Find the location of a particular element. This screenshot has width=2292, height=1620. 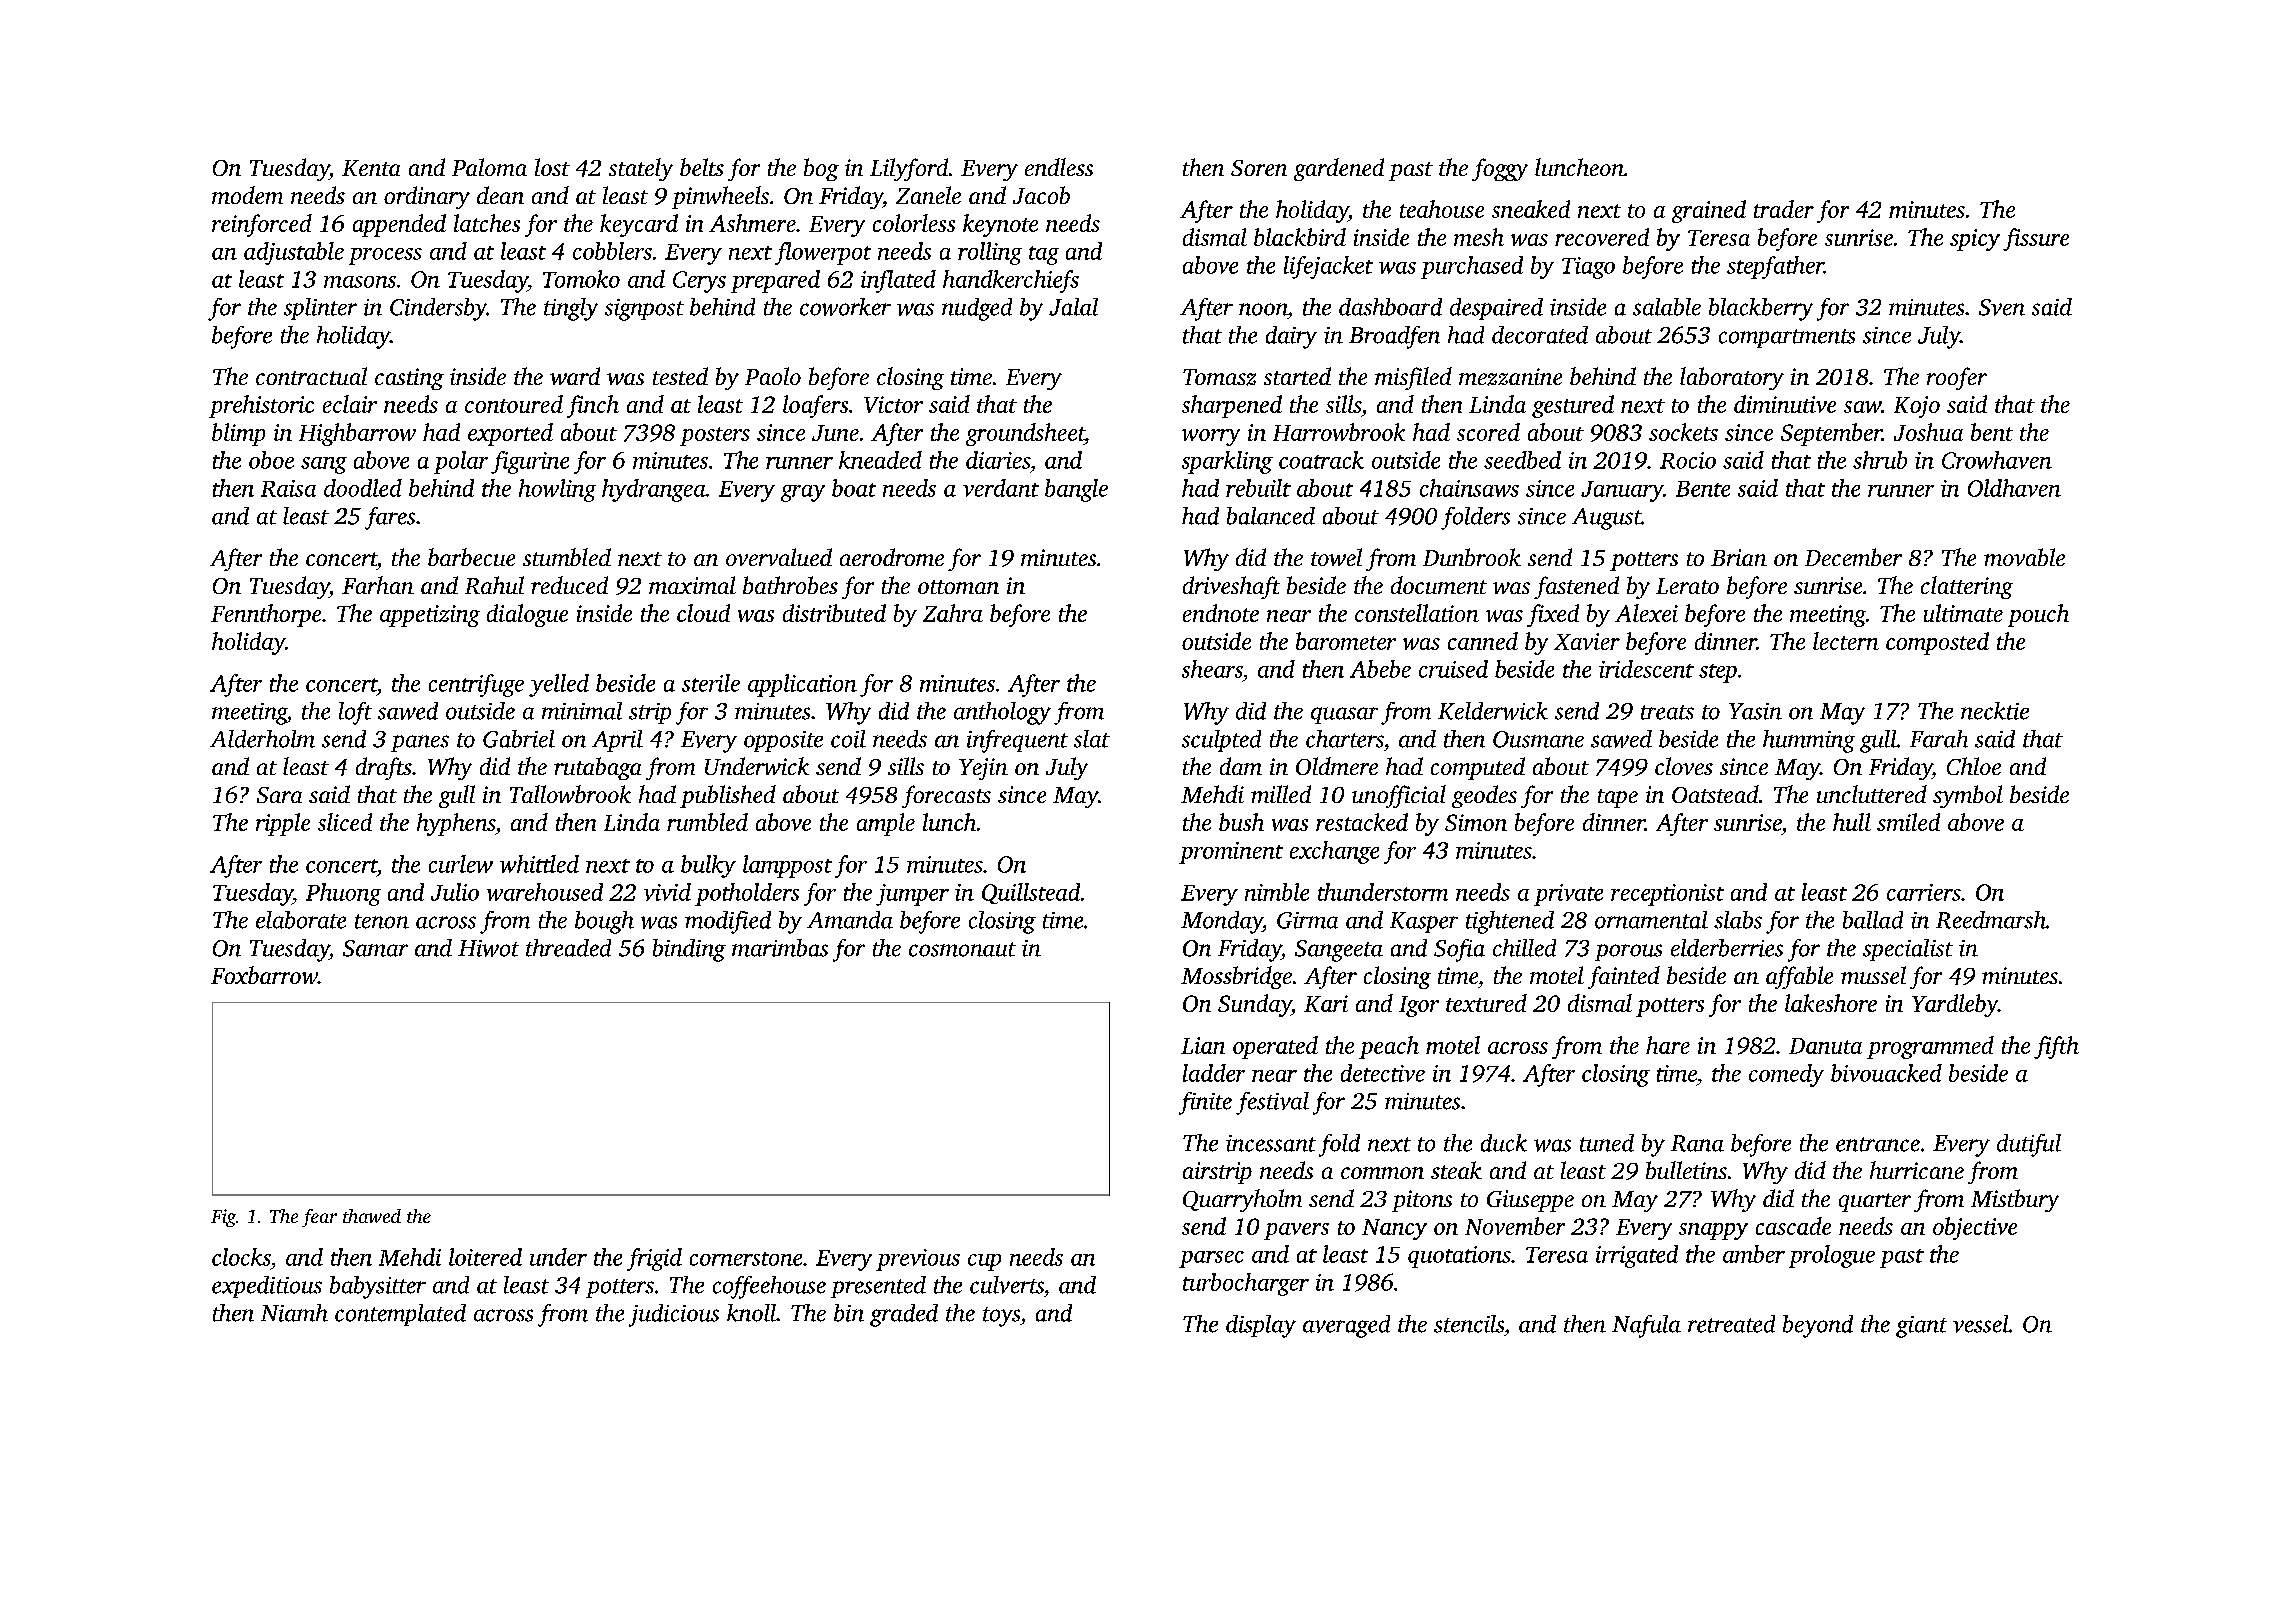

shrub is located at coordinates (1880, 460).
